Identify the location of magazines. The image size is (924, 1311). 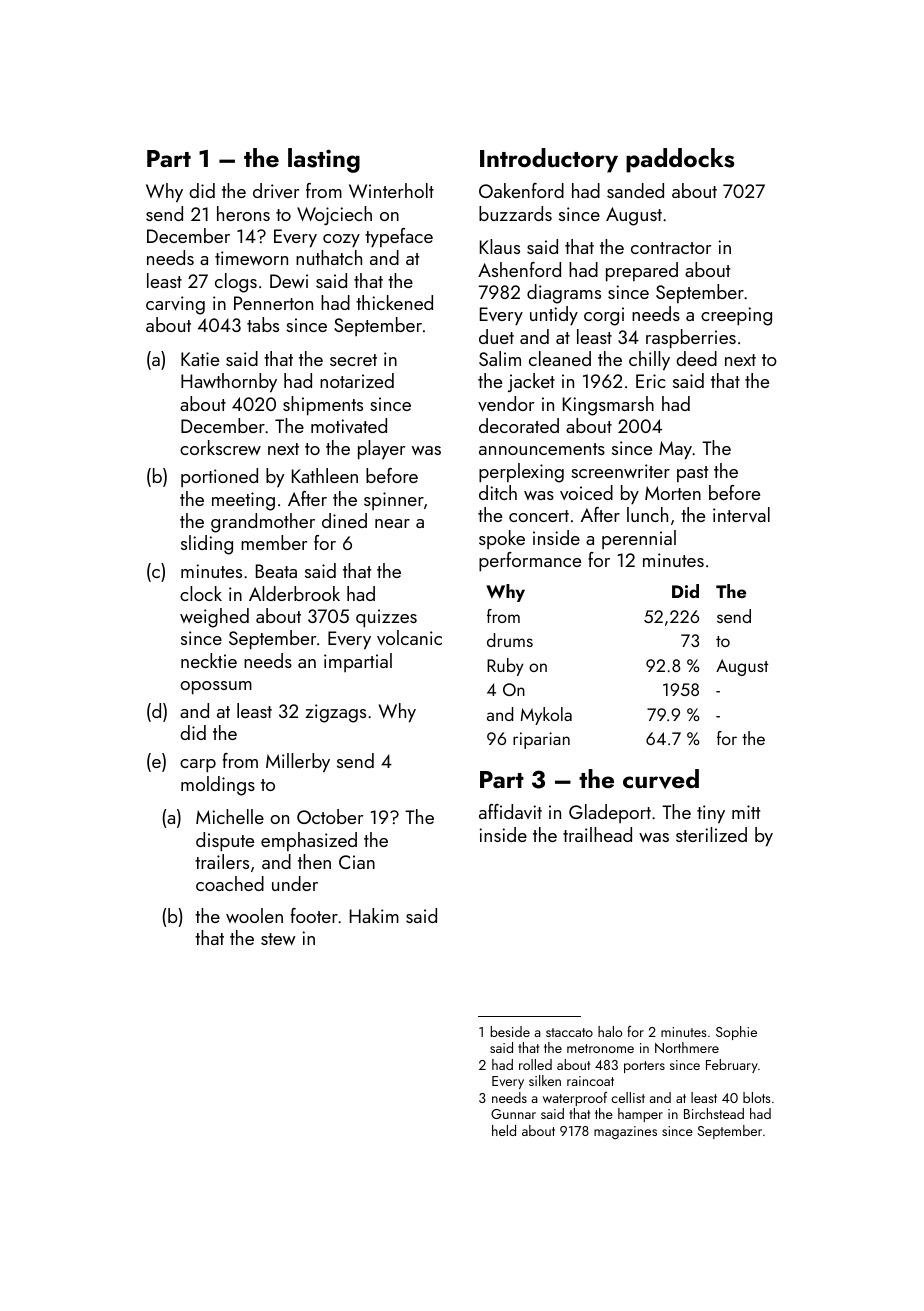
(625, 1133).
